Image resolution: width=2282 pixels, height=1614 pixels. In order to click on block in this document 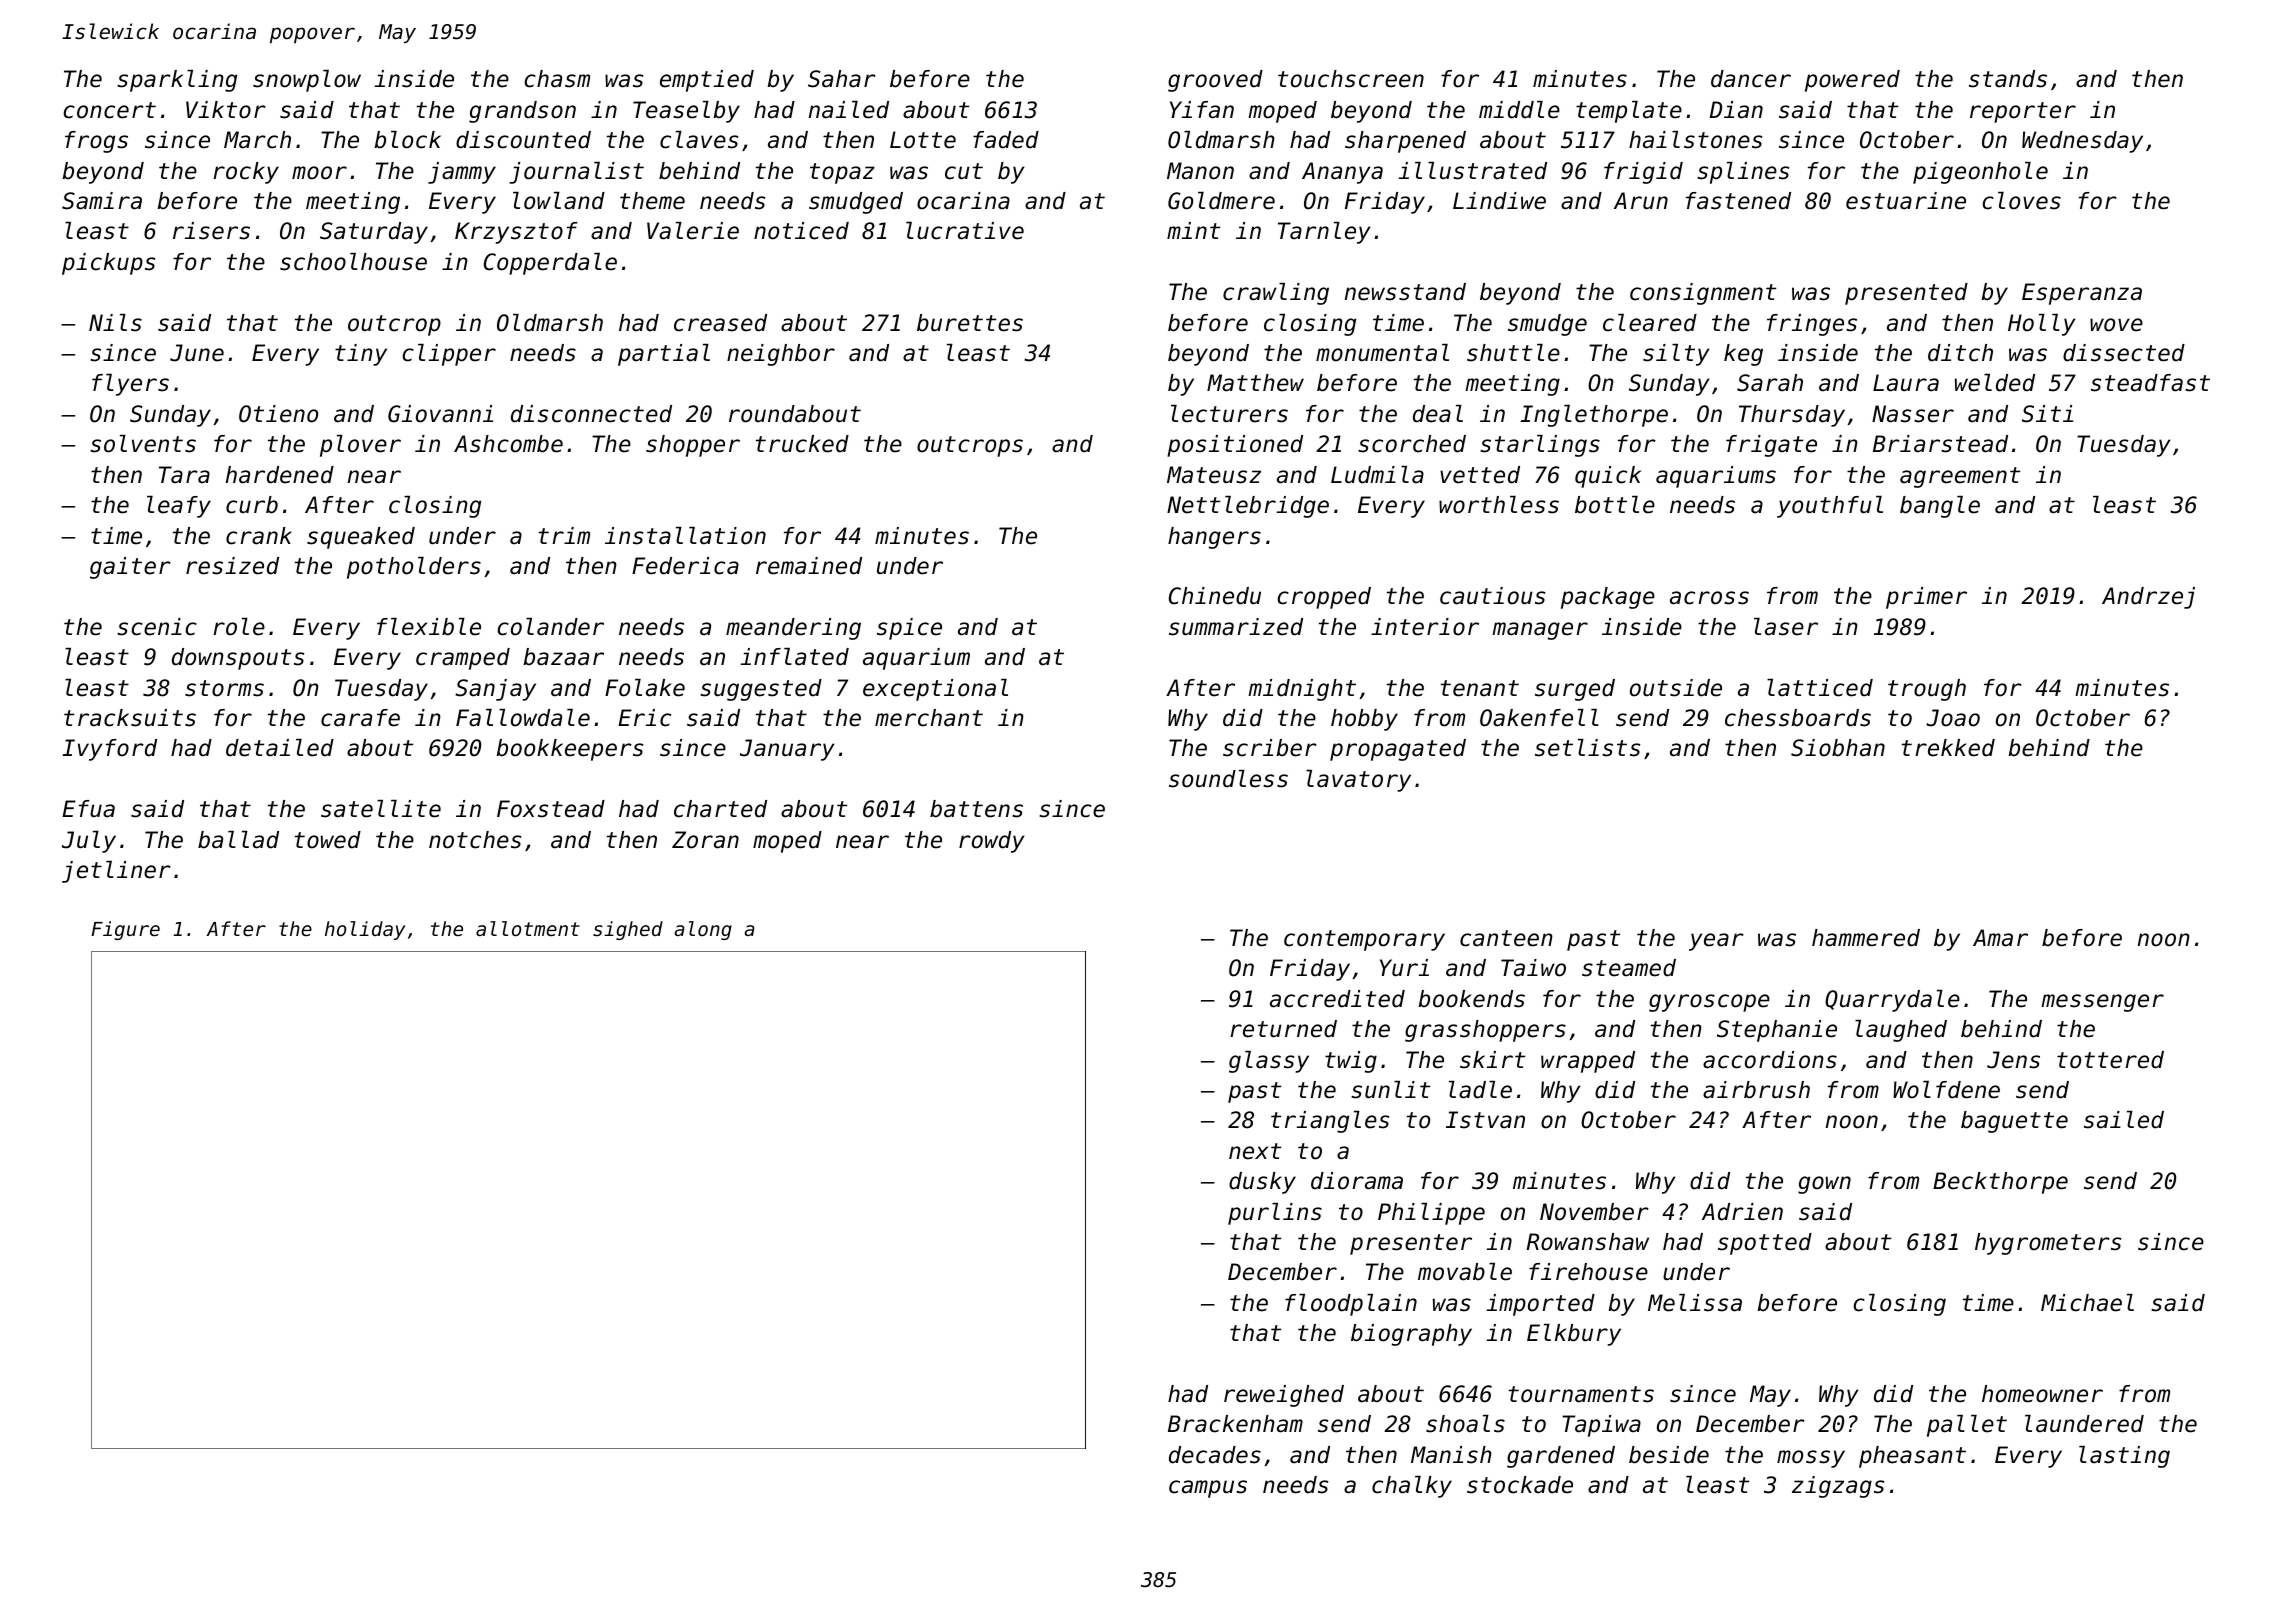, I will do `click(407, 140)`.
